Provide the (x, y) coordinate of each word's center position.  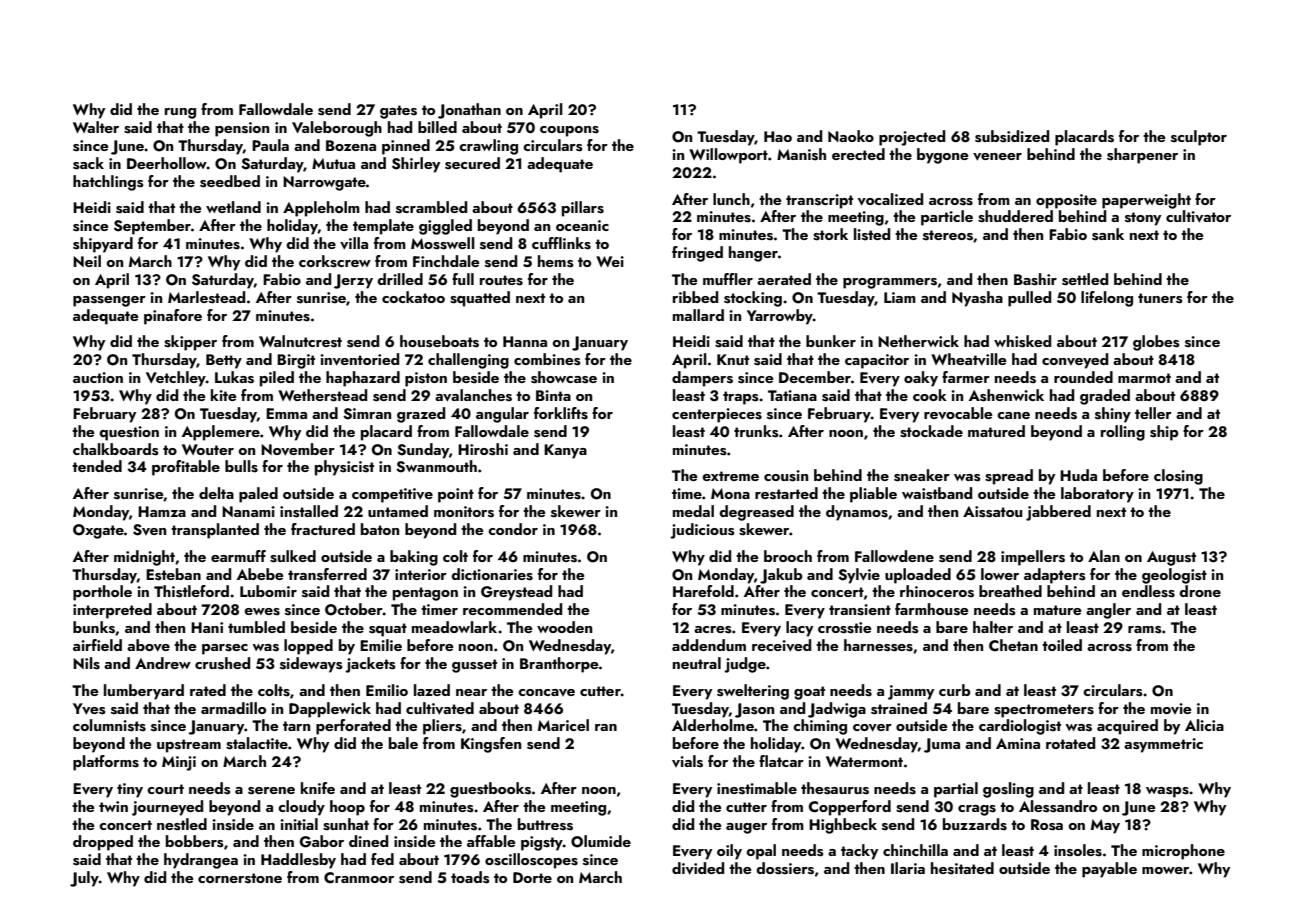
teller (1153, 413)
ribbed (695, 297)
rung (180, 113)
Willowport (728, 156)
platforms (106, 763)
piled (277, 379)
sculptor (1199, 138)
